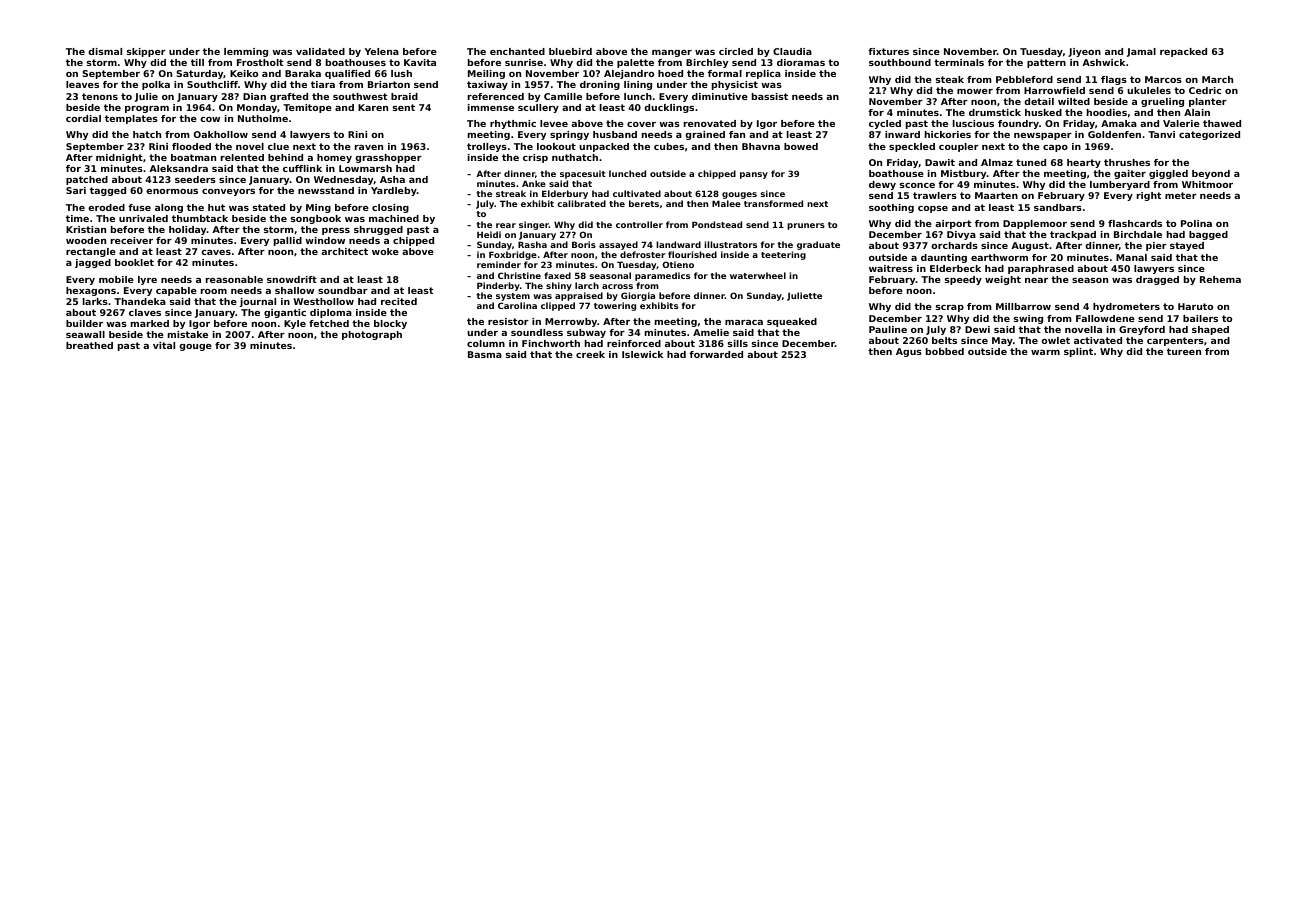 This screenshot has width=1308, height=924. I want to click on illustrators, so click(730, 244).
